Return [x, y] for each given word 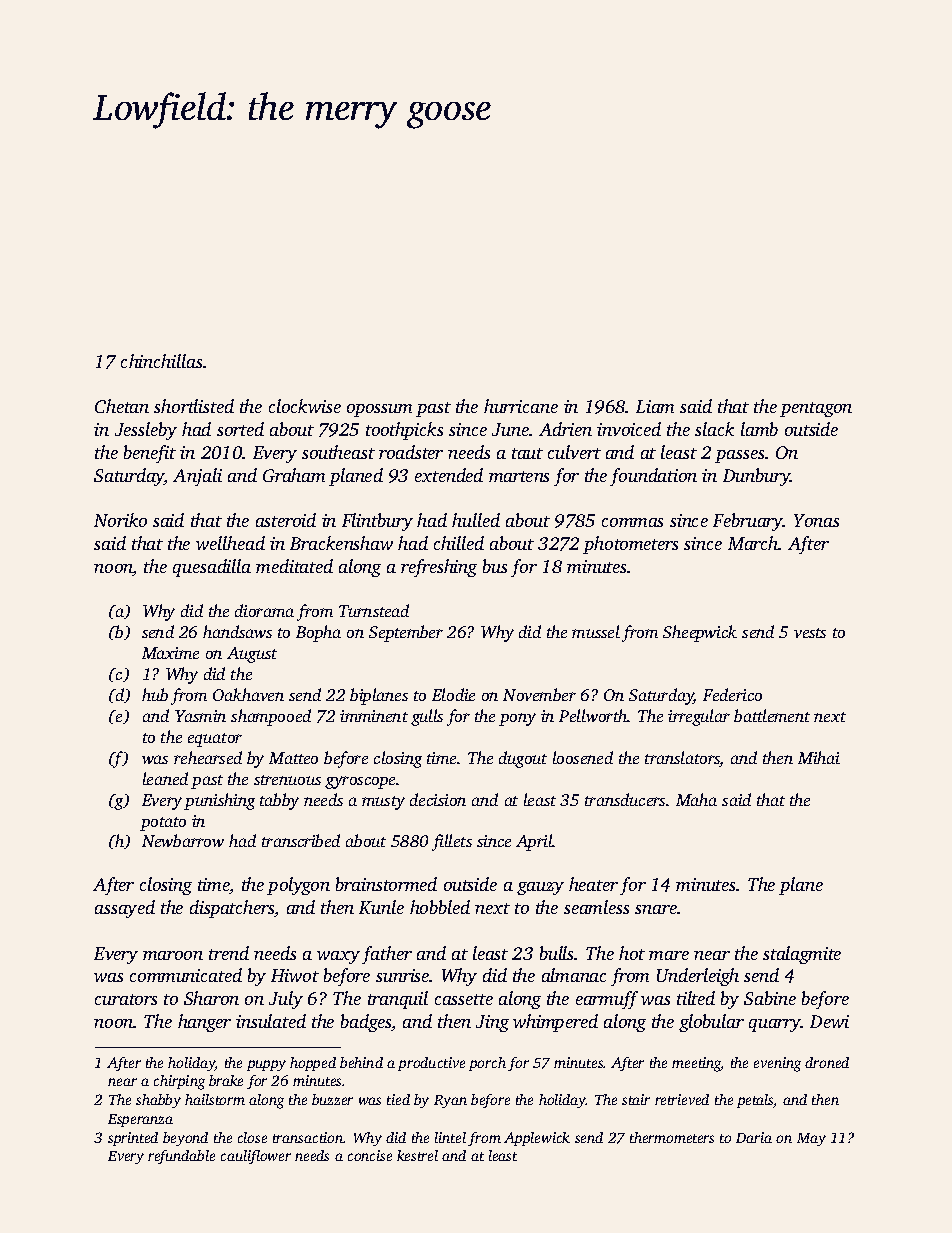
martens [519, 476]
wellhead [230, 543]
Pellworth [593, 715]
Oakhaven [248, 694]
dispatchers [232, 909]
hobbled [440, 907]
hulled [476, 520]
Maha [696, 799]
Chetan [122, 406]
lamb [759, 429]
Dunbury [757, 477]
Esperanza [140, 1120]
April [534, 842]
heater [593, 884]
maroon [173, 955]
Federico [732, 694]
